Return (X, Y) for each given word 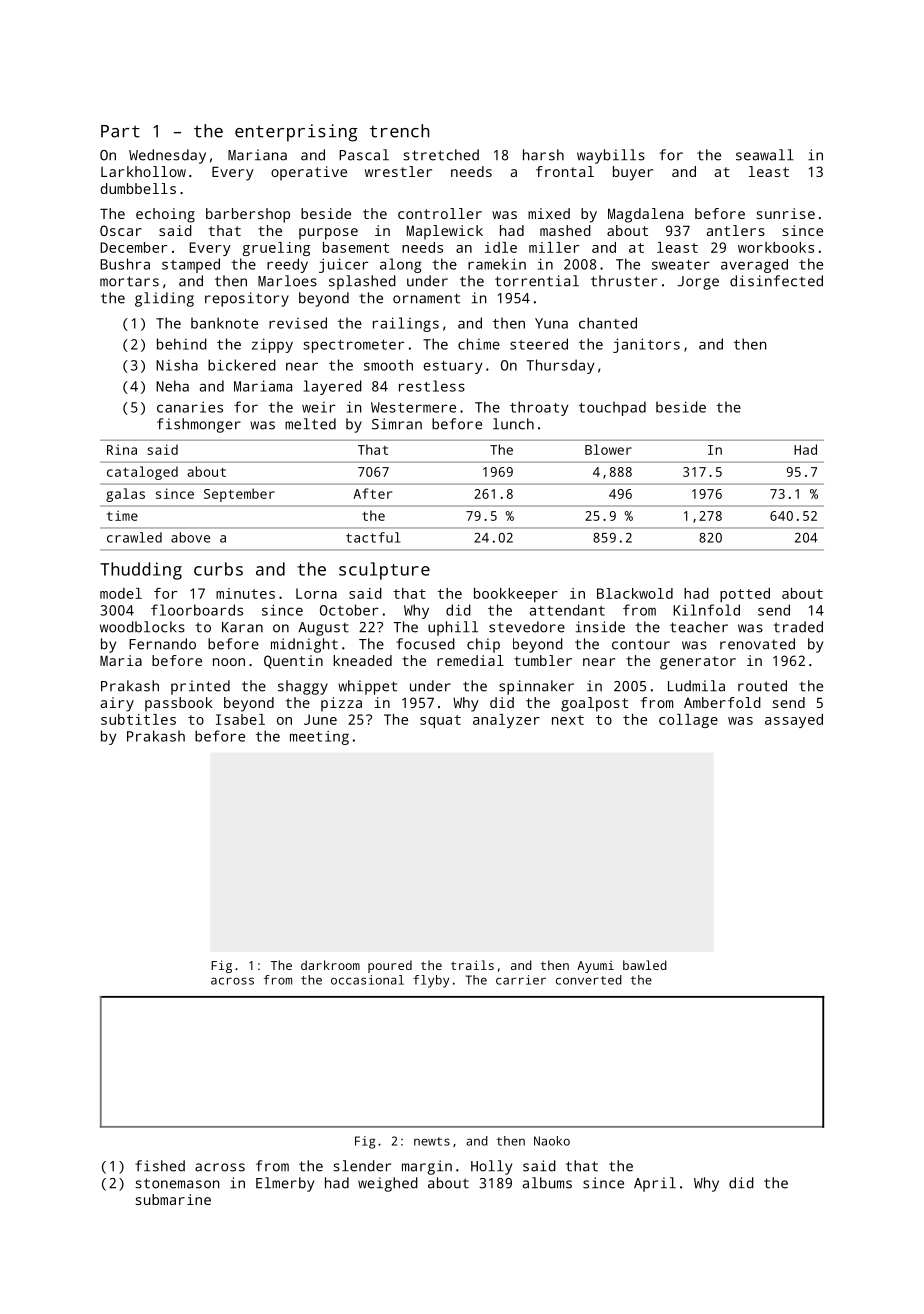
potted (745, 595)
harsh (543, 155)
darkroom (330, 965)
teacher (699, 627)
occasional (367, 980)
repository (247, 299)
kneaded (362, 660)
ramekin (497, 264)
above (190, 537)
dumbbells (138, 188)
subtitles (138, 719)
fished (160, 1166)
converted (589, 980)
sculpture (384, 571)
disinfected (776, 281)
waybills (611, 156)
